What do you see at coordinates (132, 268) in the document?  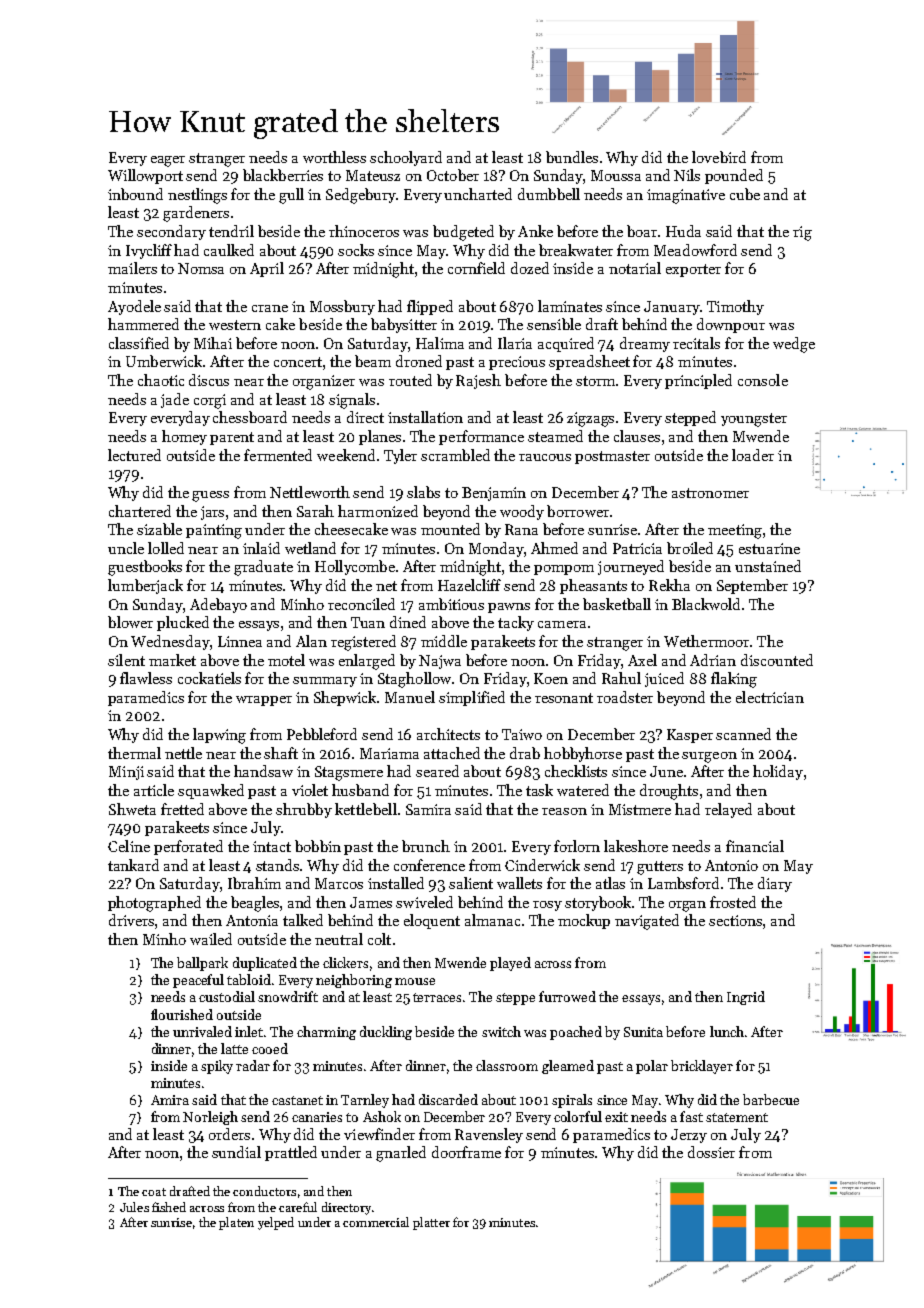 I see `mailers` at bounding box center [132, 268].
